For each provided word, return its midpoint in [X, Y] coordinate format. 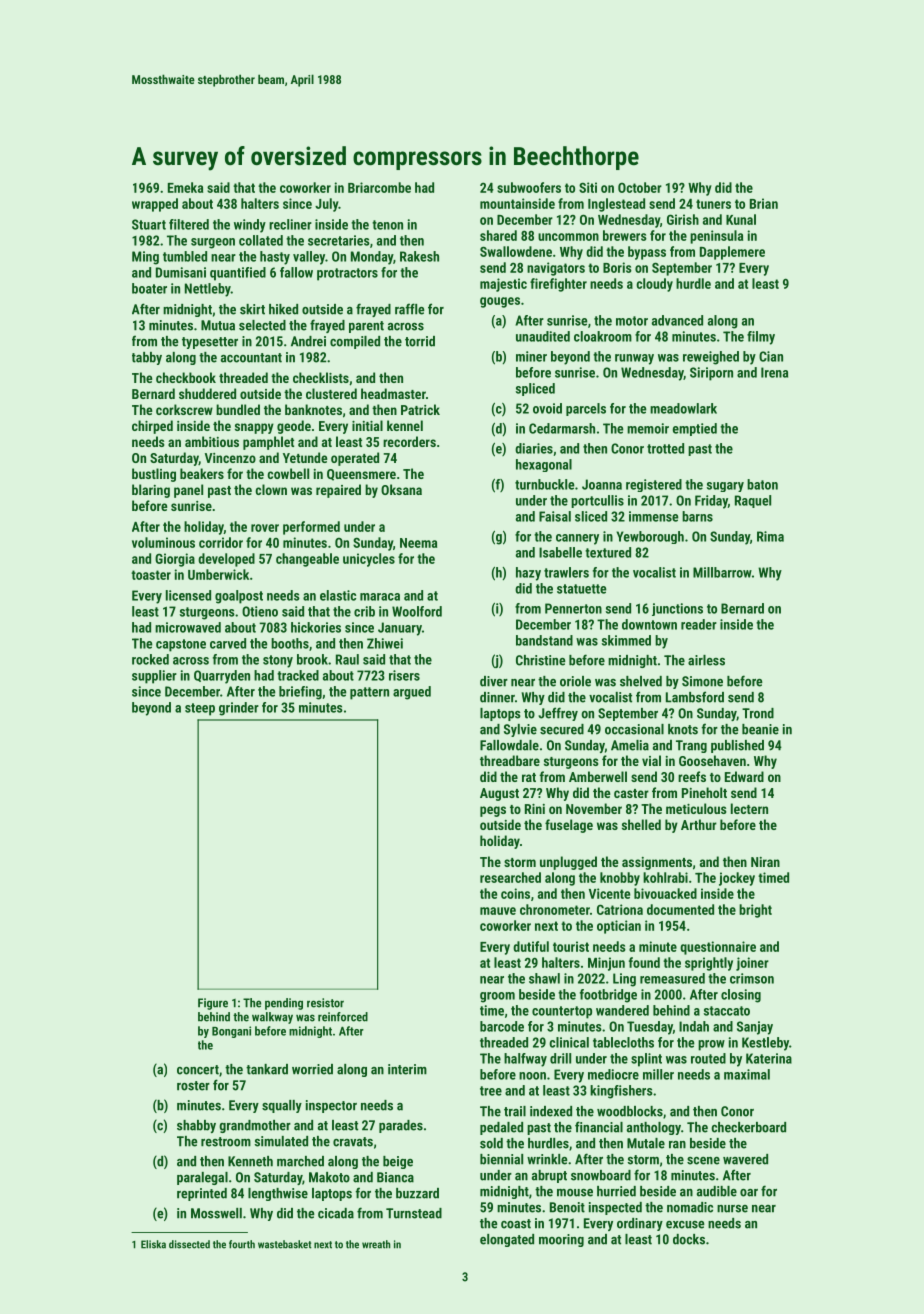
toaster [151, 575]
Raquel [753, 501]
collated [261, 240]
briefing [300, 693]
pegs [493, 811]
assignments [657, 863]
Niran [765, 862]
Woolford [417, 611]
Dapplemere [732, 253]
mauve [498, 911]
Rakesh [419, 256]
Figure [213, 1004]
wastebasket [285, 1244]
